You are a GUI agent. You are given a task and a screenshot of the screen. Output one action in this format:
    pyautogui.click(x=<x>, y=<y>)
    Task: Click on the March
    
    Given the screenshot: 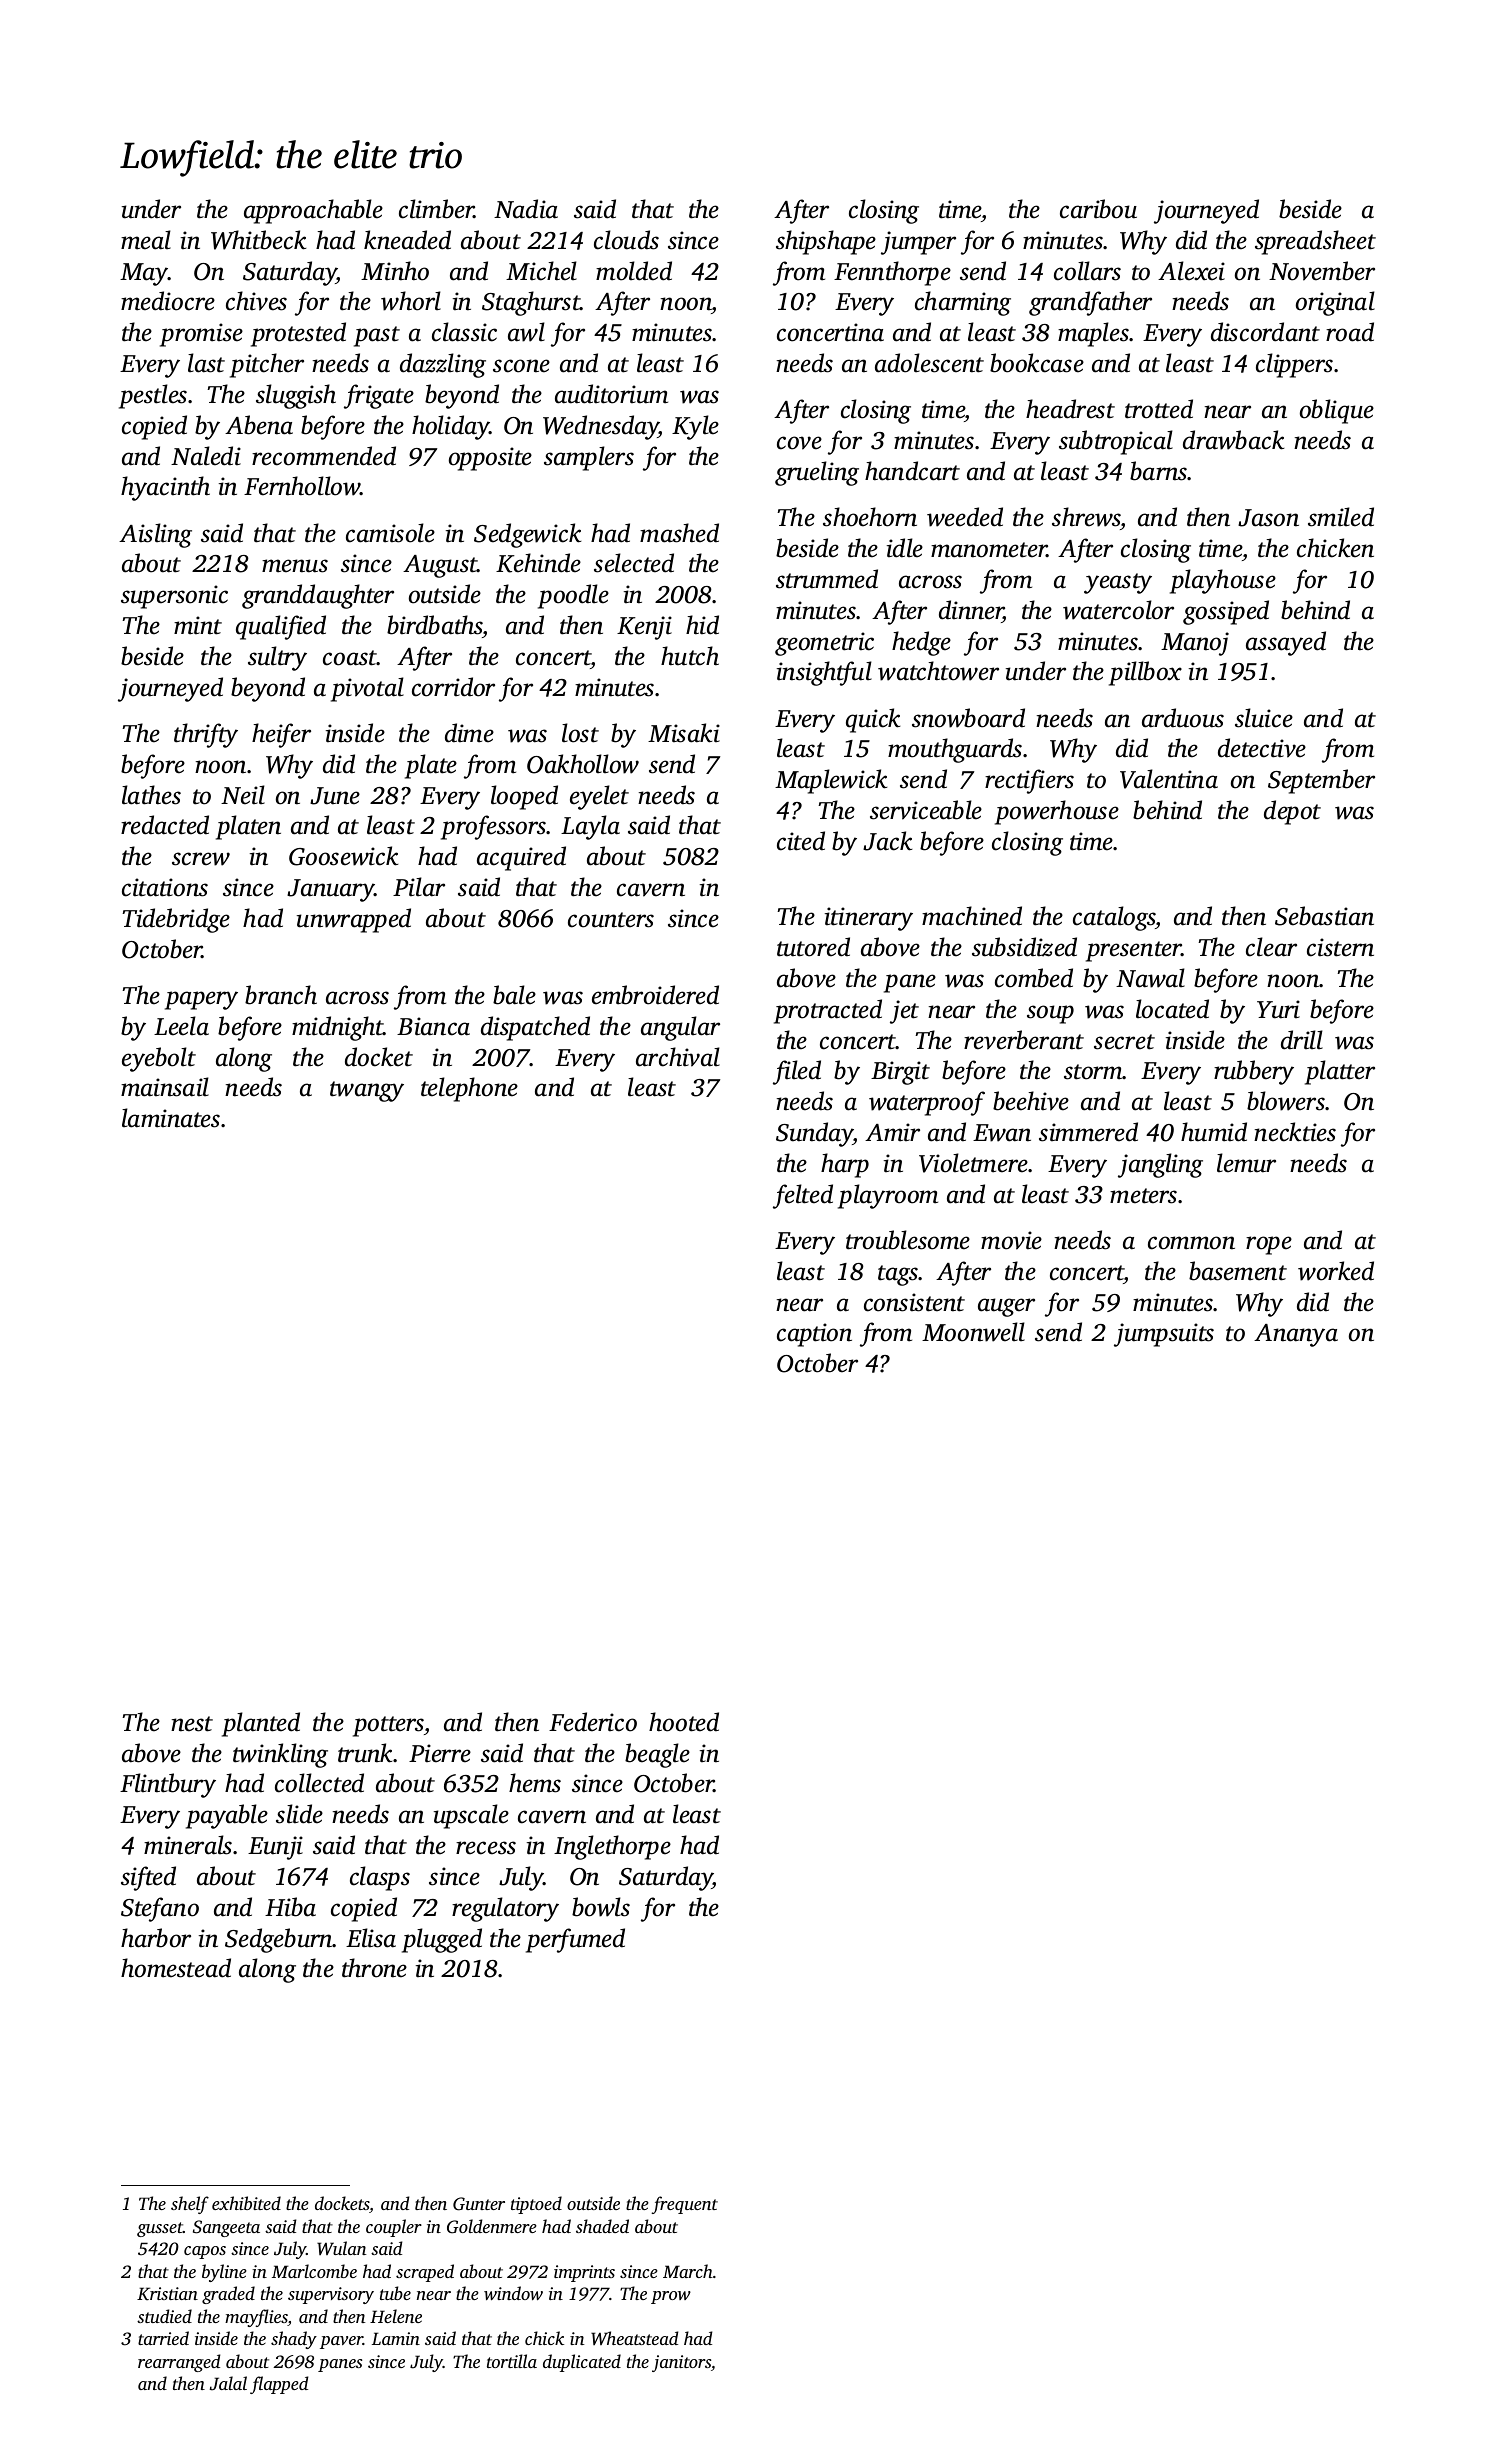 What is the action you would take?
    pyautogui.click(x=688, y=2271)
